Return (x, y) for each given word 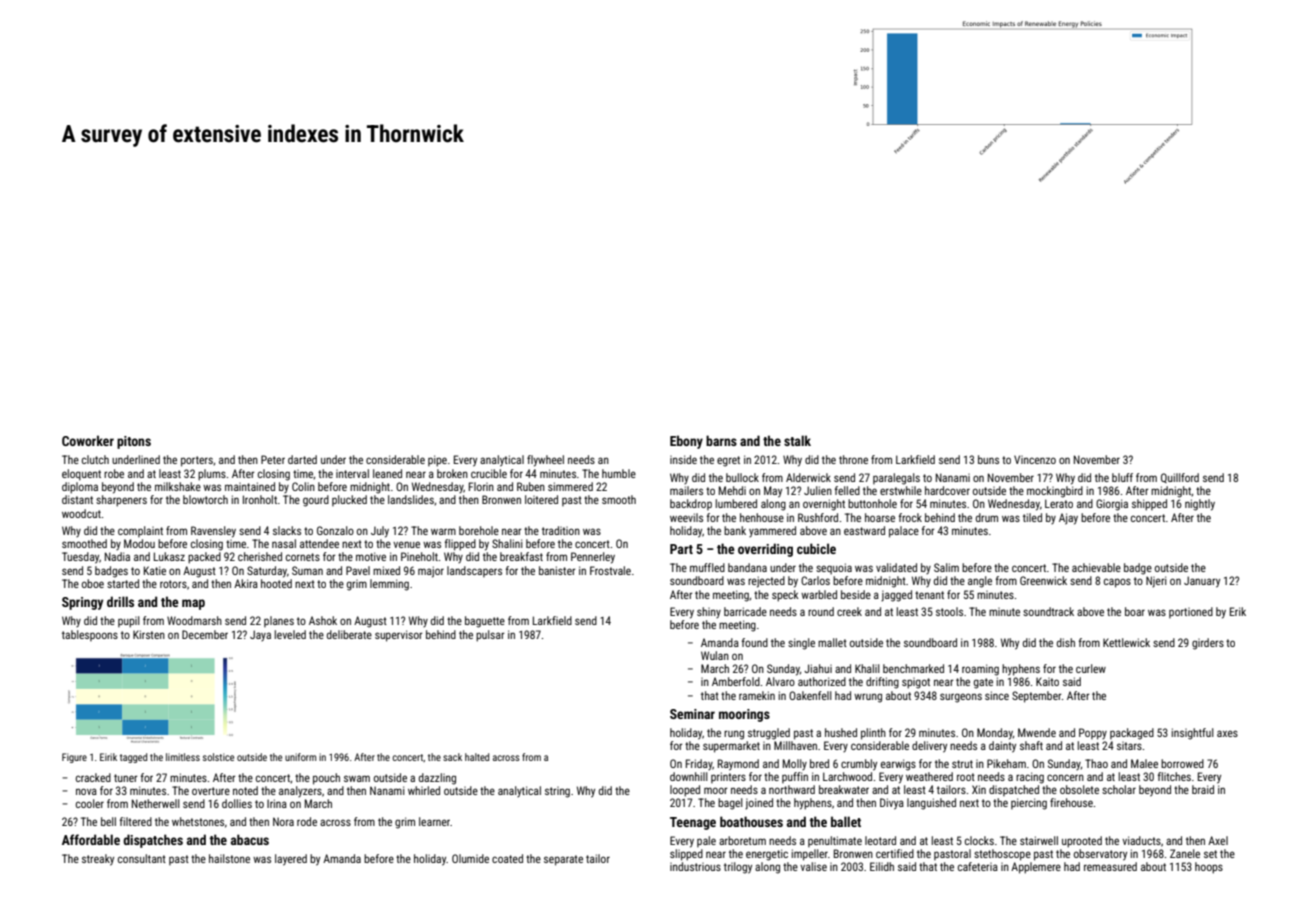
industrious (695, 866)
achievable (1096, 567)
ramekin (757, 695)
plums (212, 475)
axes (1227, 733)
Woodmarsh (194, 620)
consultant (142, 858)
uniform (300, 757)
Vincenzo (1035, 459)
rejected (766, 582)
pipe (437, 461)
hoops (1209, 868)
